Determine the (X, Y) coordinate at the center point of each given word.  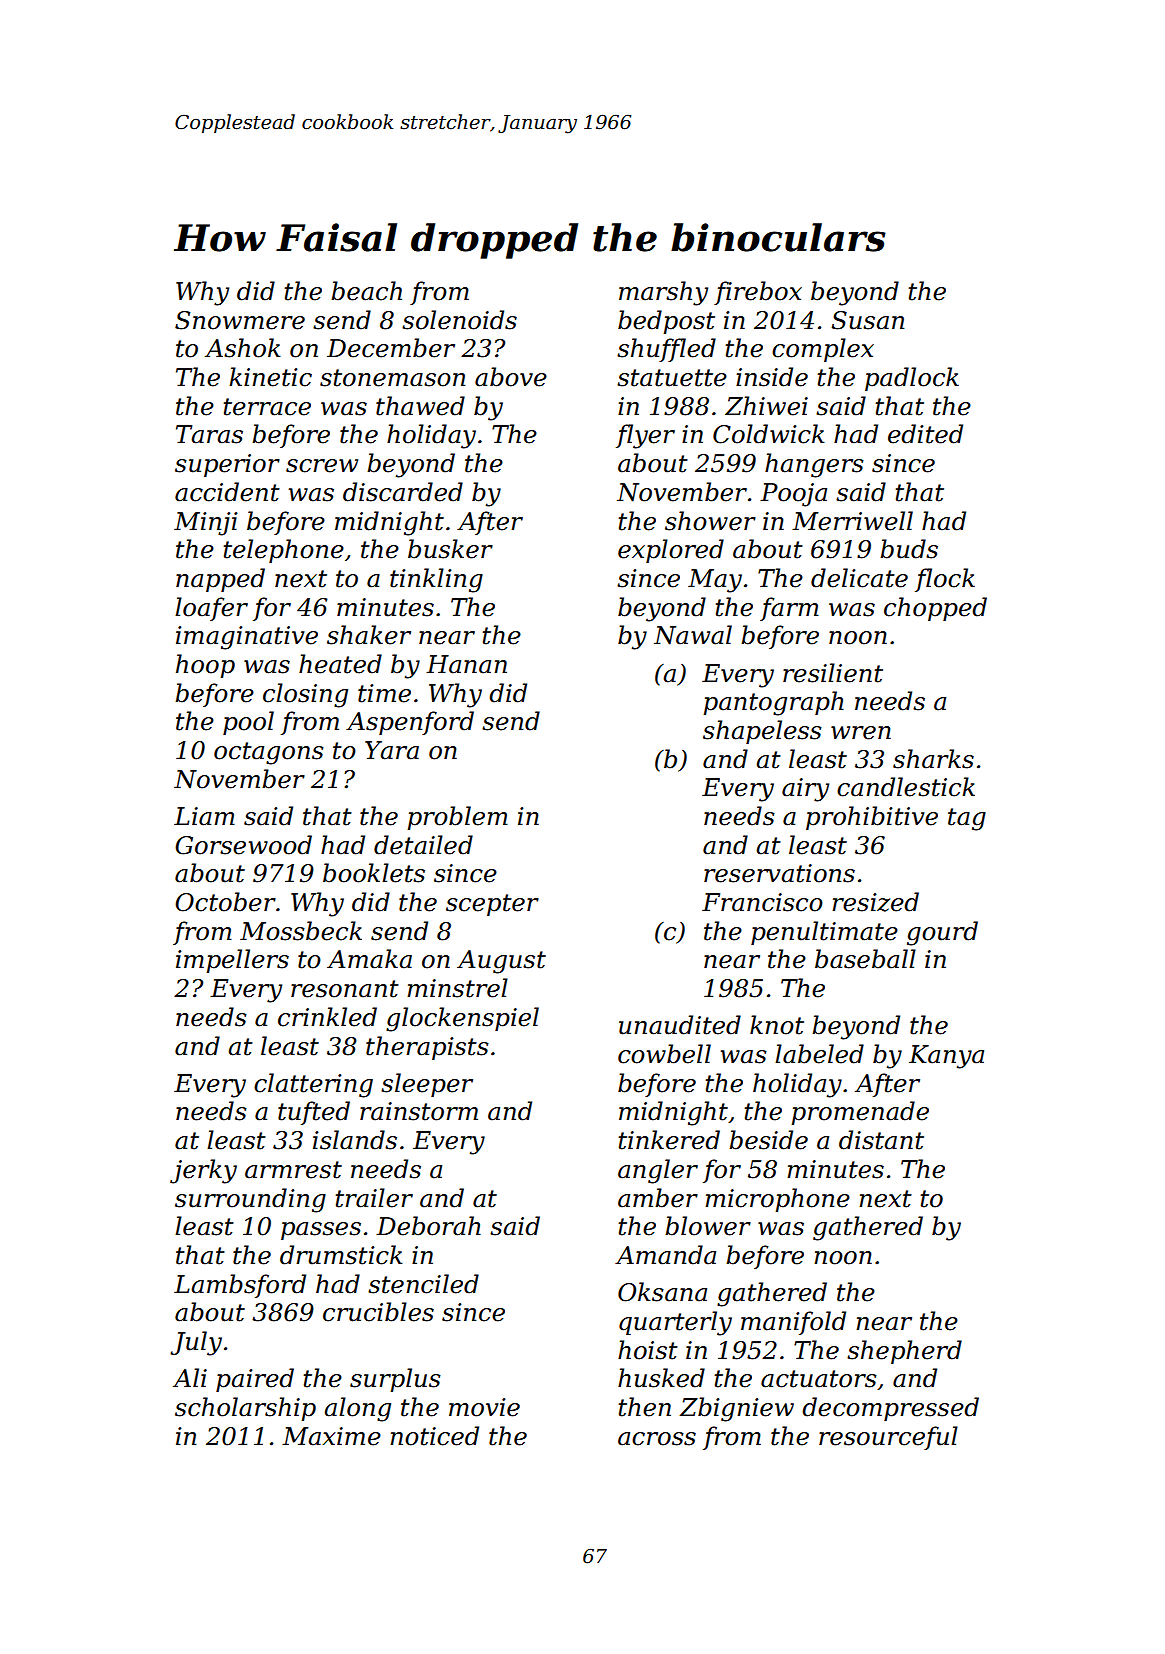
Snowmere (240, 320)
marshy (663, 293)
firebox (758, 293)
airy (805, 790)
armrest (293, 1170)
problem (457, 818)
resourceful (888, 1438)
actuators (819, 1379)
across (657, 1439)
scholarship (245, 1409)
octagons (269, 753)
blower (708, 1226)
